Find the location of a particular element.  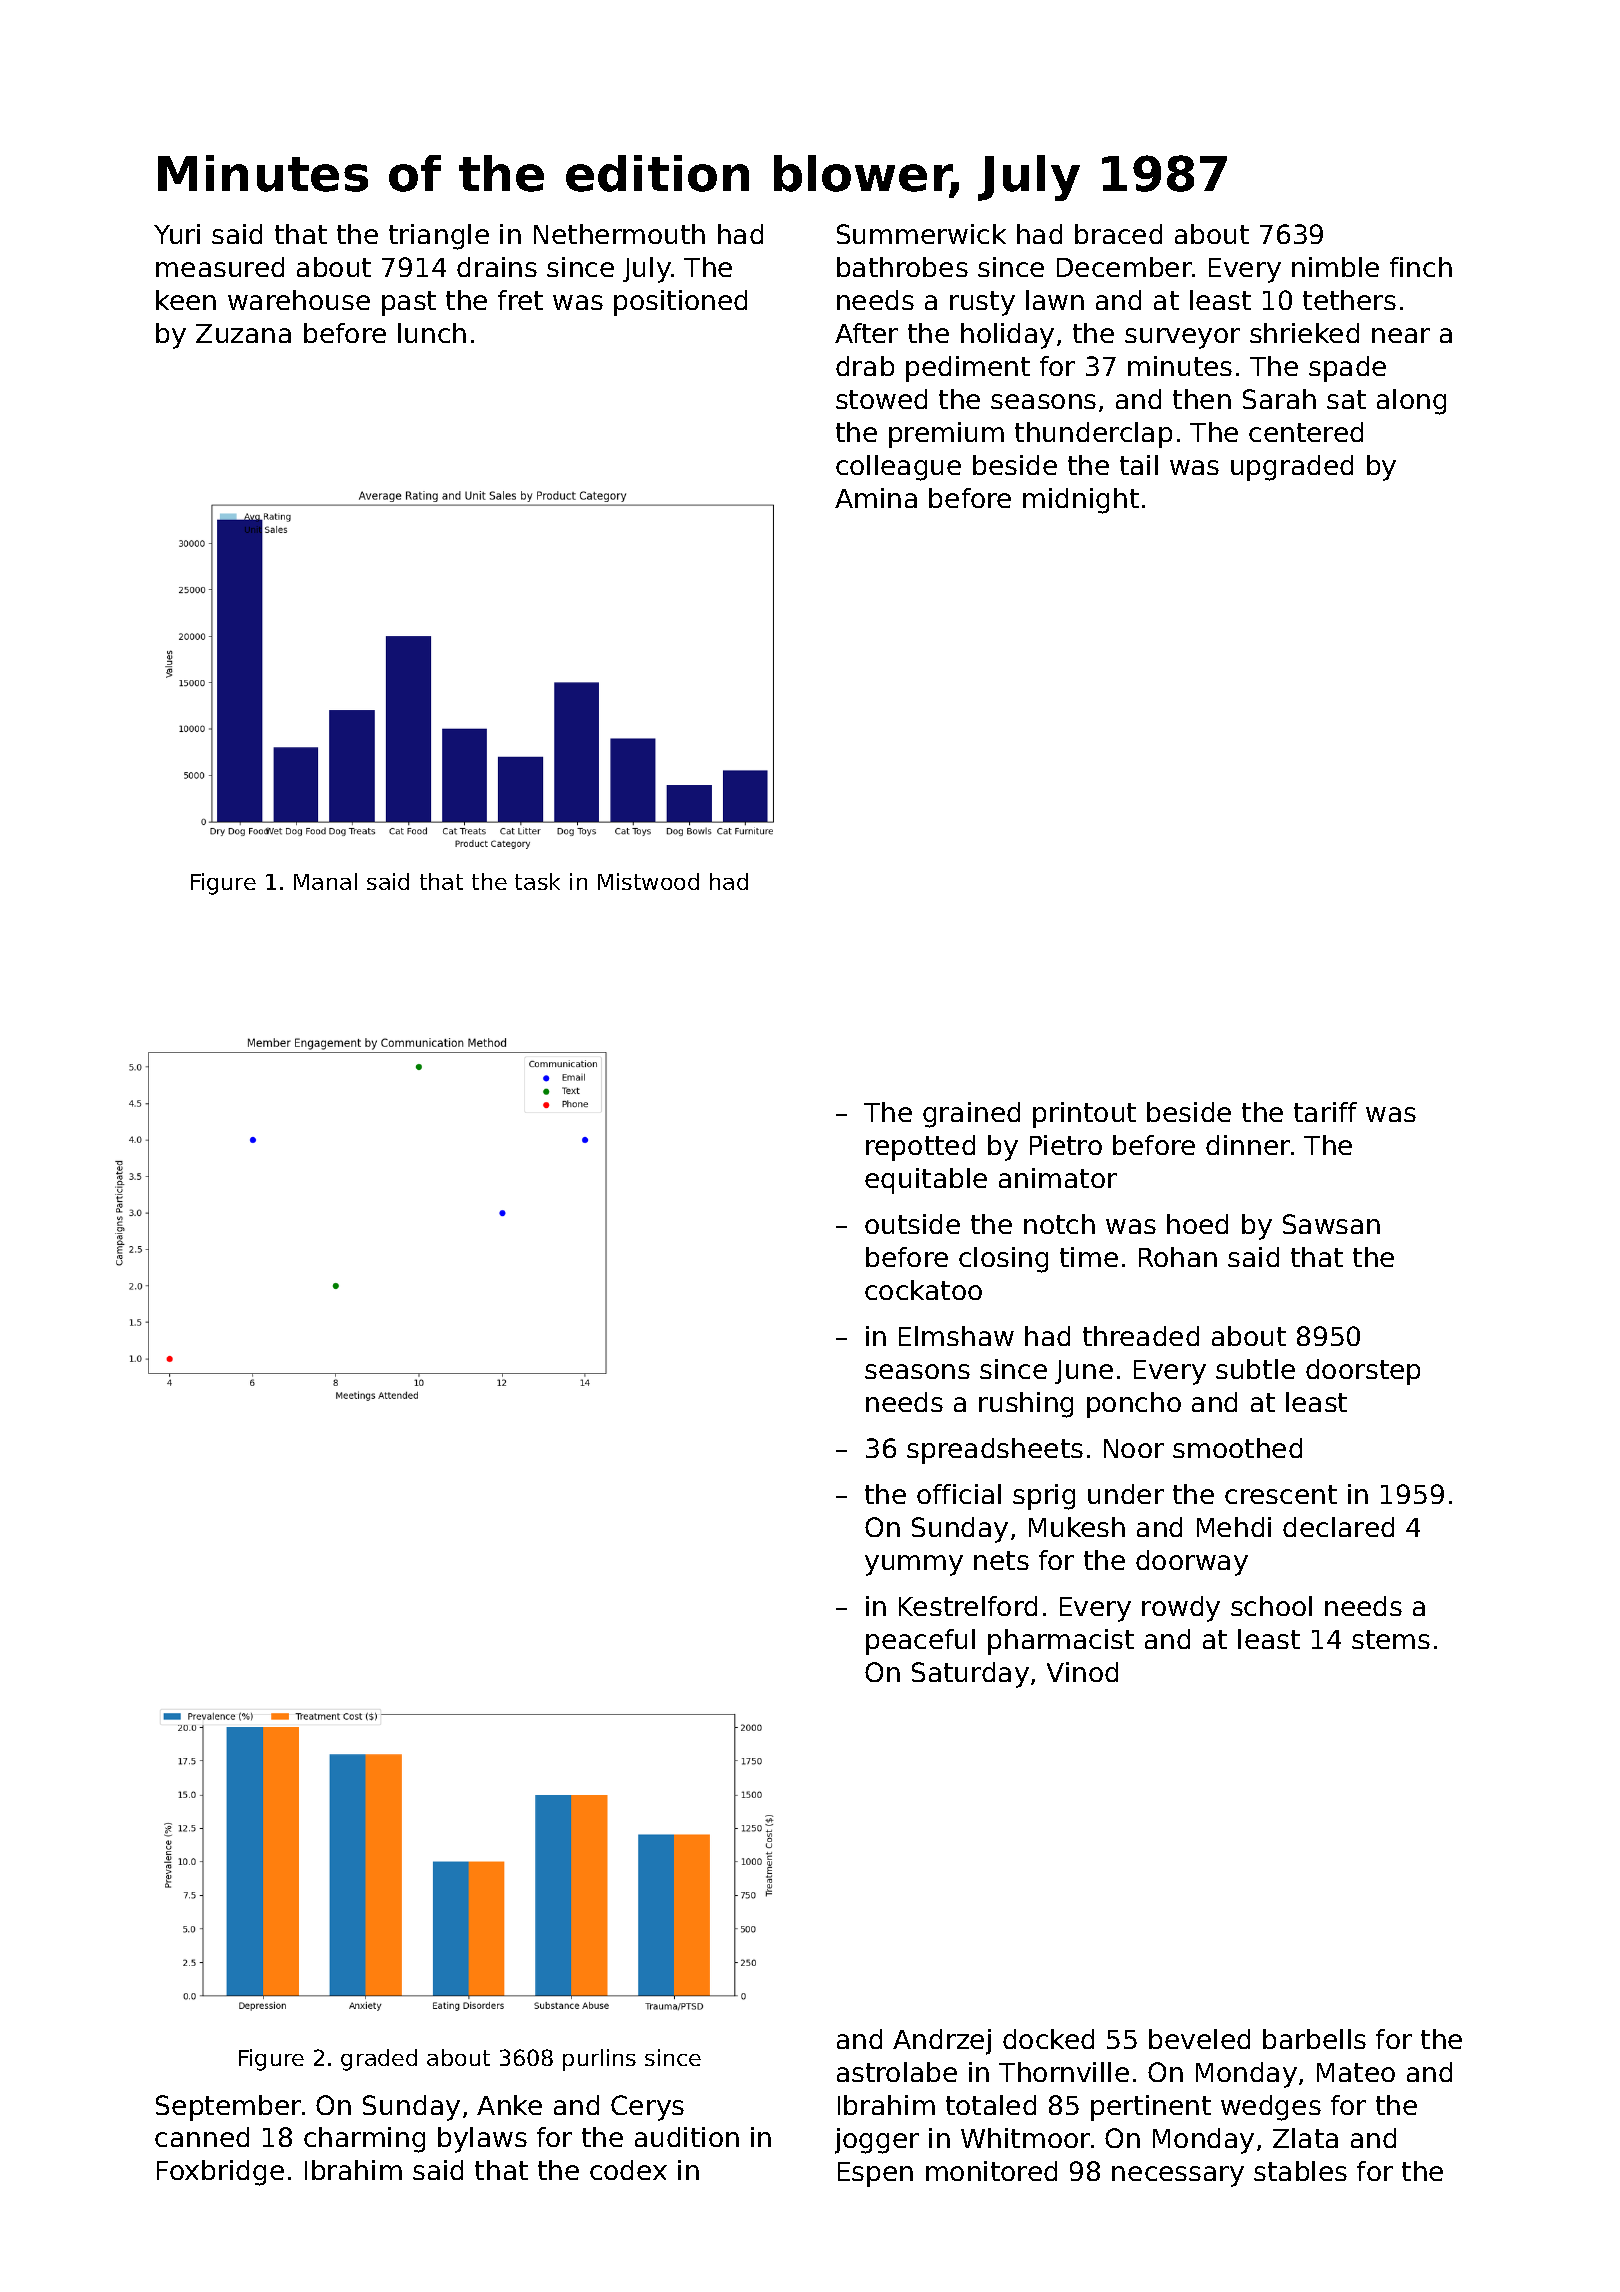

doorstep is located at coordinates (1363, 1372).
